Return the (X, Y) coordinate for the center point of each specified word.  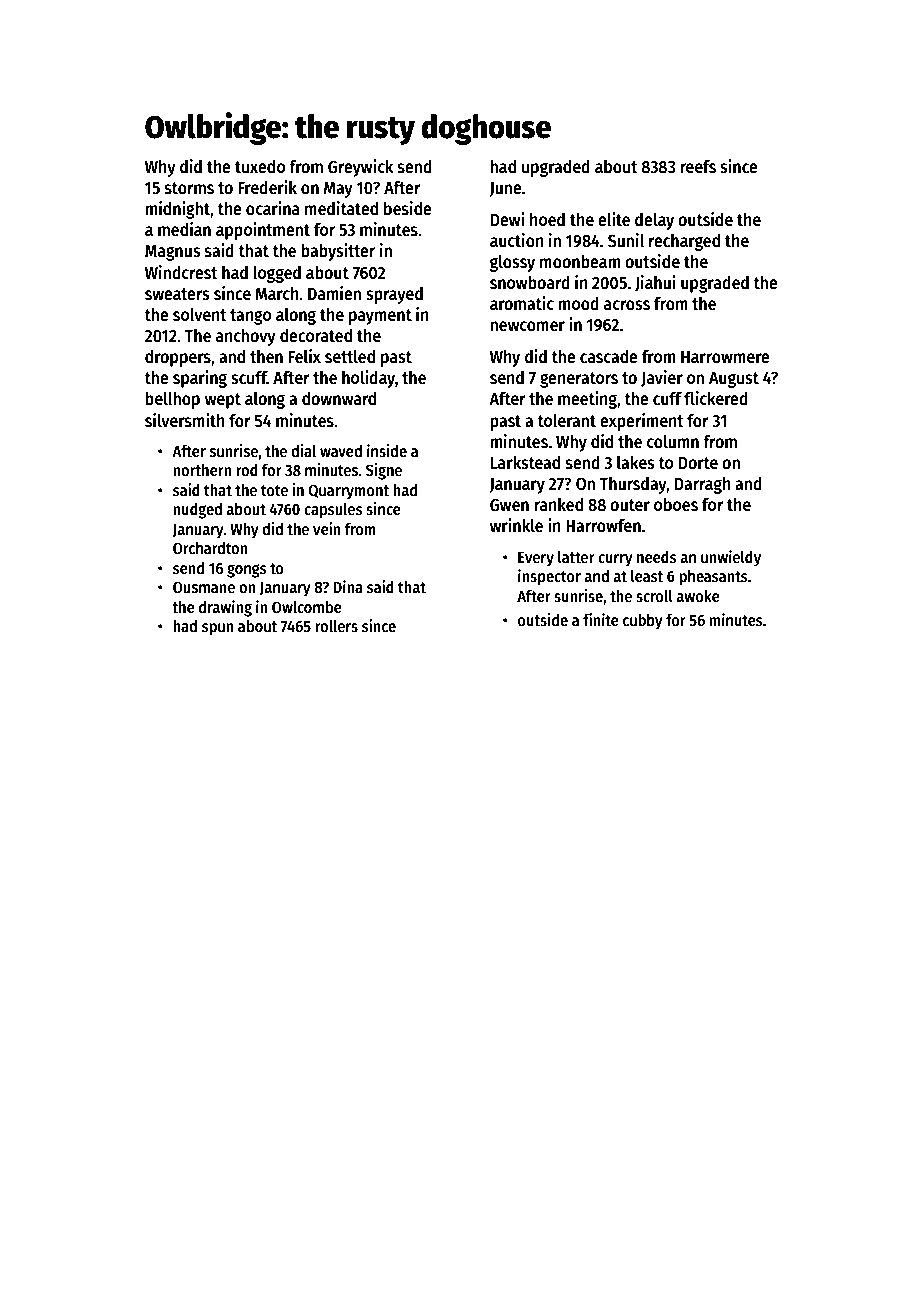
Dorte (698, 463)
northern (202, 470)
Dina (348, 586)
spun (218, 629)
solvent (200, 315)
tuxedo (260, 166)
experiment (642, 422)
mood (578, 303)
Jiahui (655, 283)
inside (387, 451)
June (505, 189)
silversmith (185, 420)
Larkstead (525, 462)
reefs (698, 167)
